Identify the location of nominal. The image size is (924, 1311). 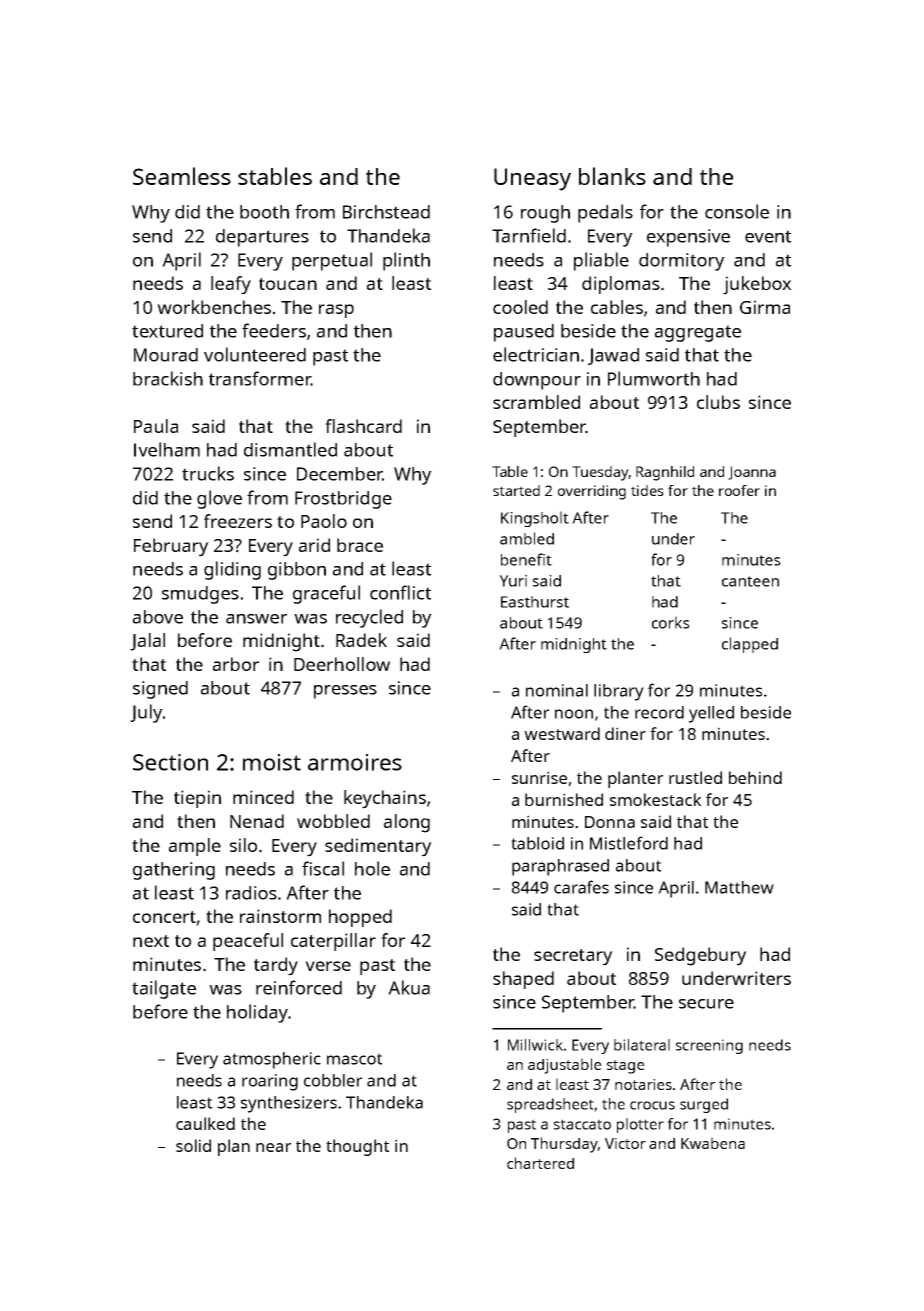
(557, 690).
